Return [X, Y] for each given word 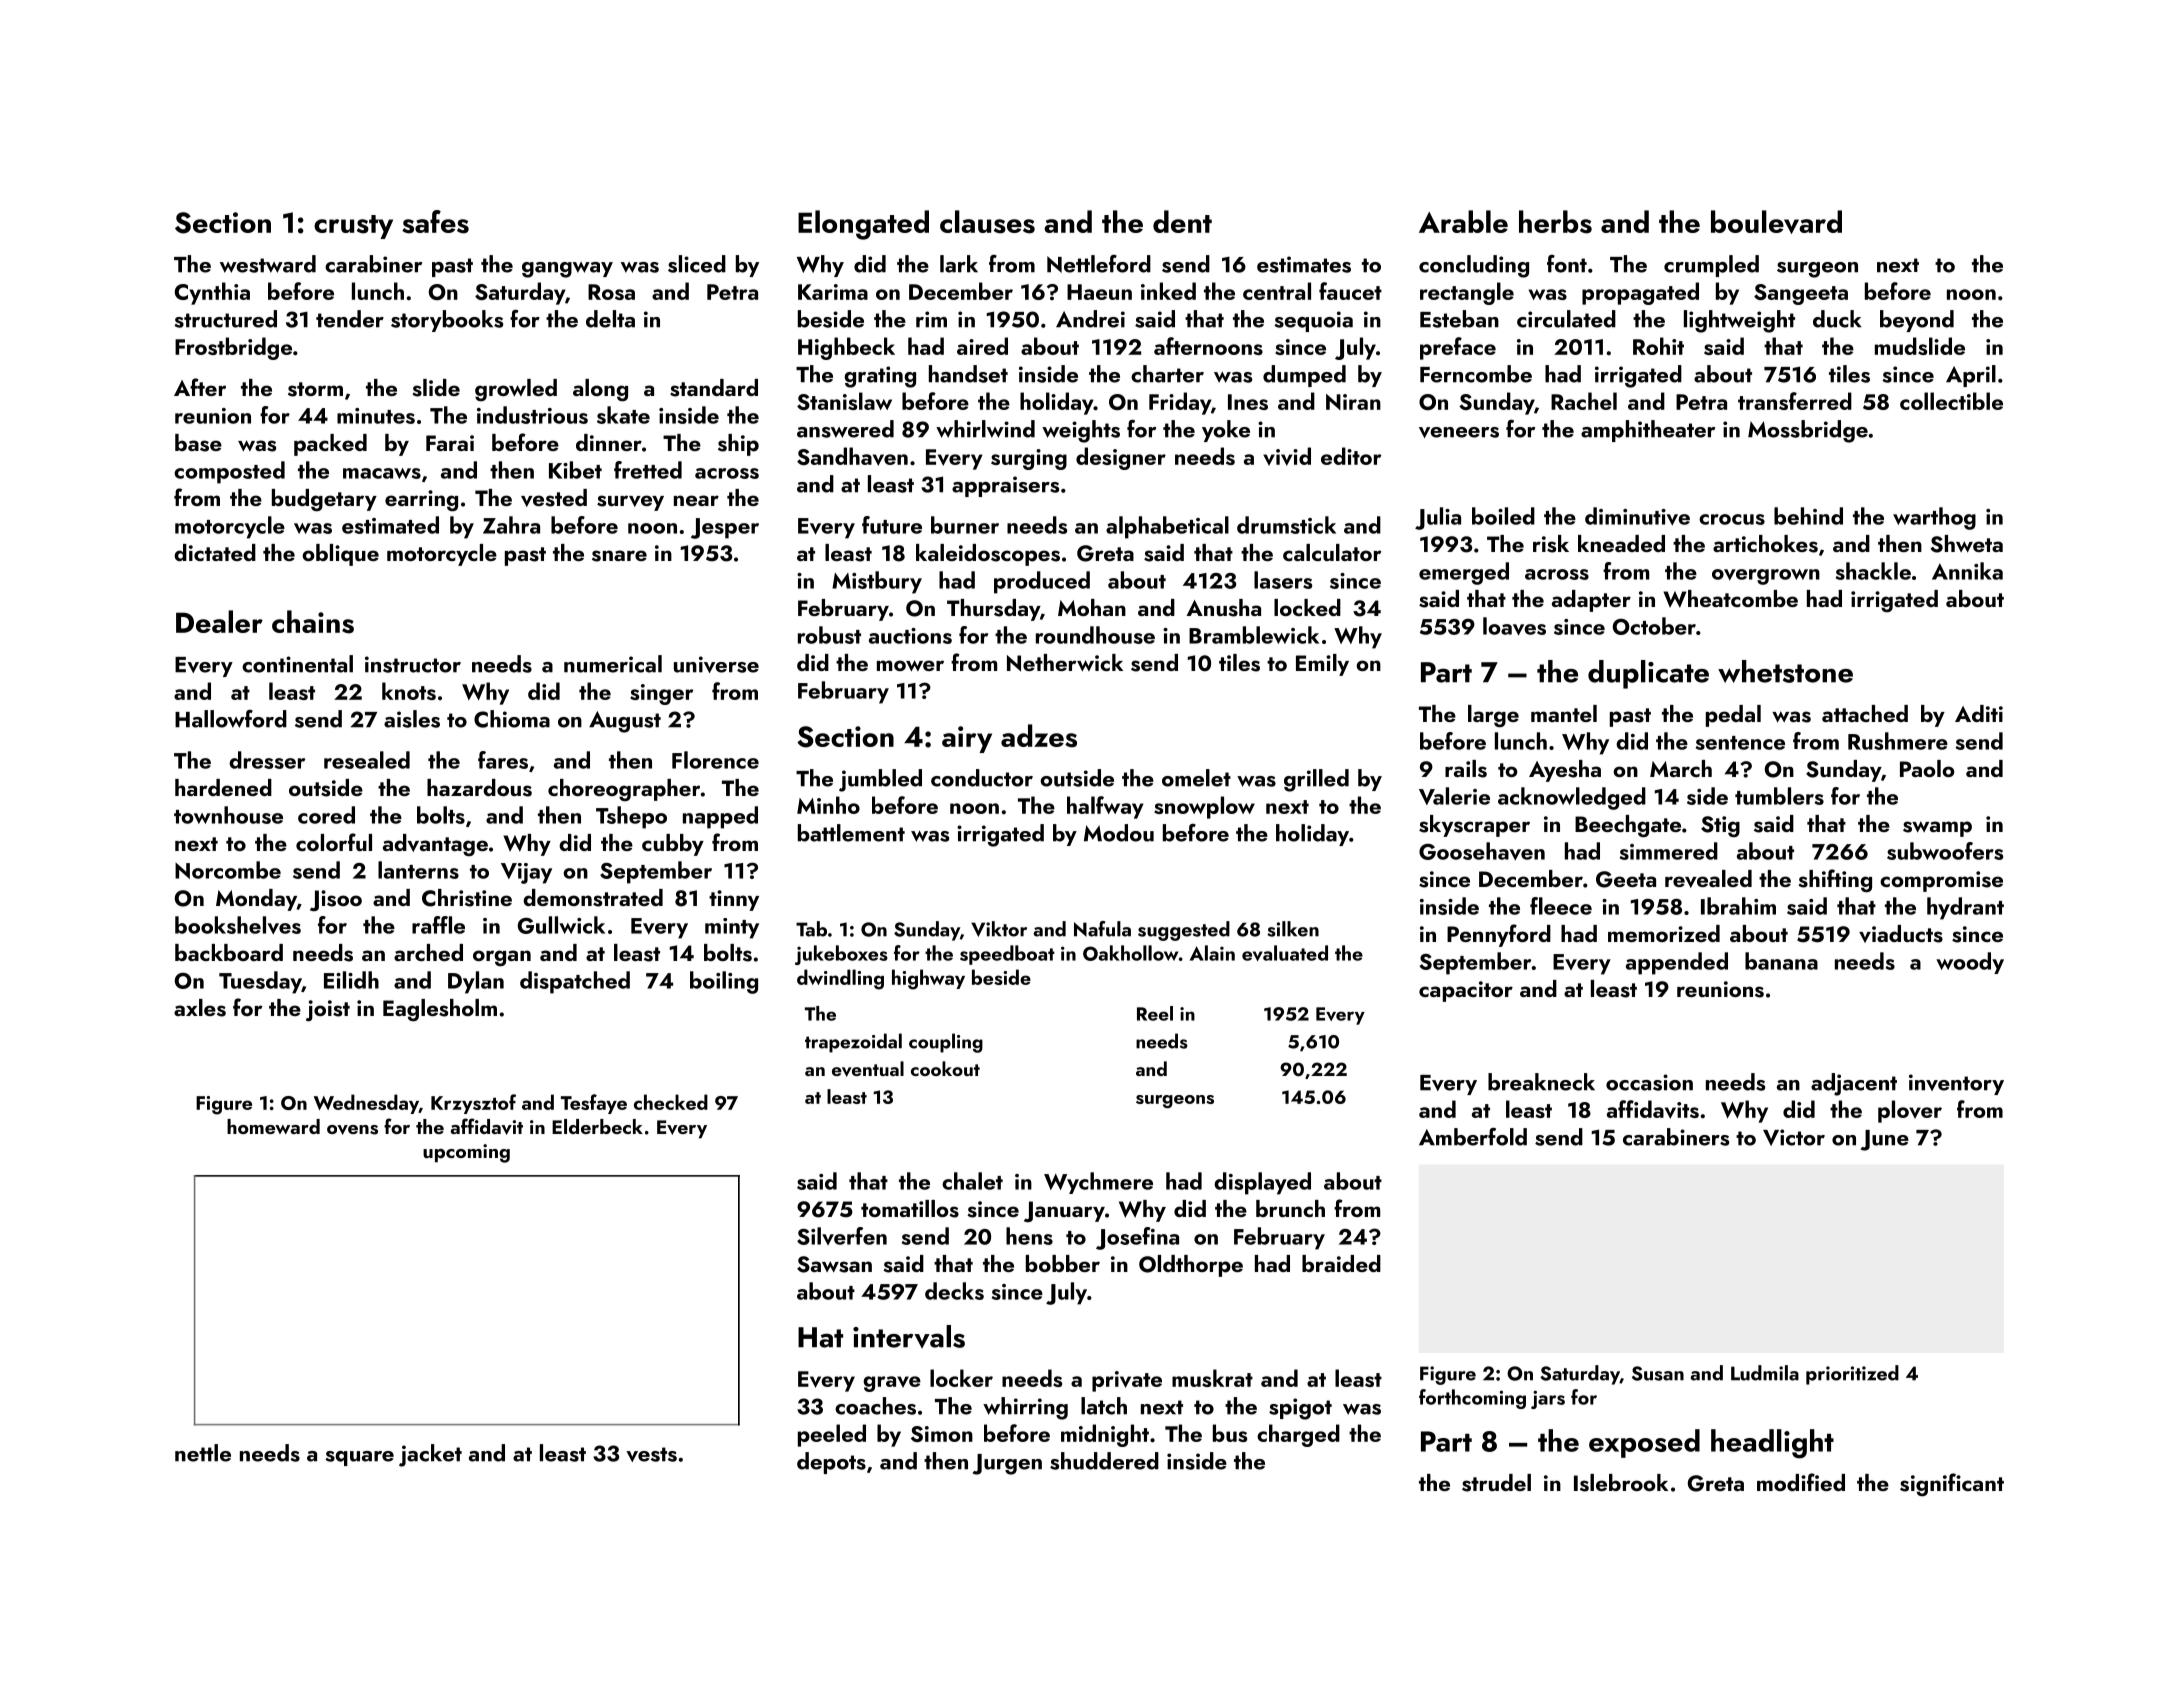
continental [297, 664]
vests [651, 1454]
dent [1182, 221]
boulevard [1776, 222]
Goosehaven [1482, 851]
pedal [1733, 716]
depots [831, 1463]
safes [435, 222]
